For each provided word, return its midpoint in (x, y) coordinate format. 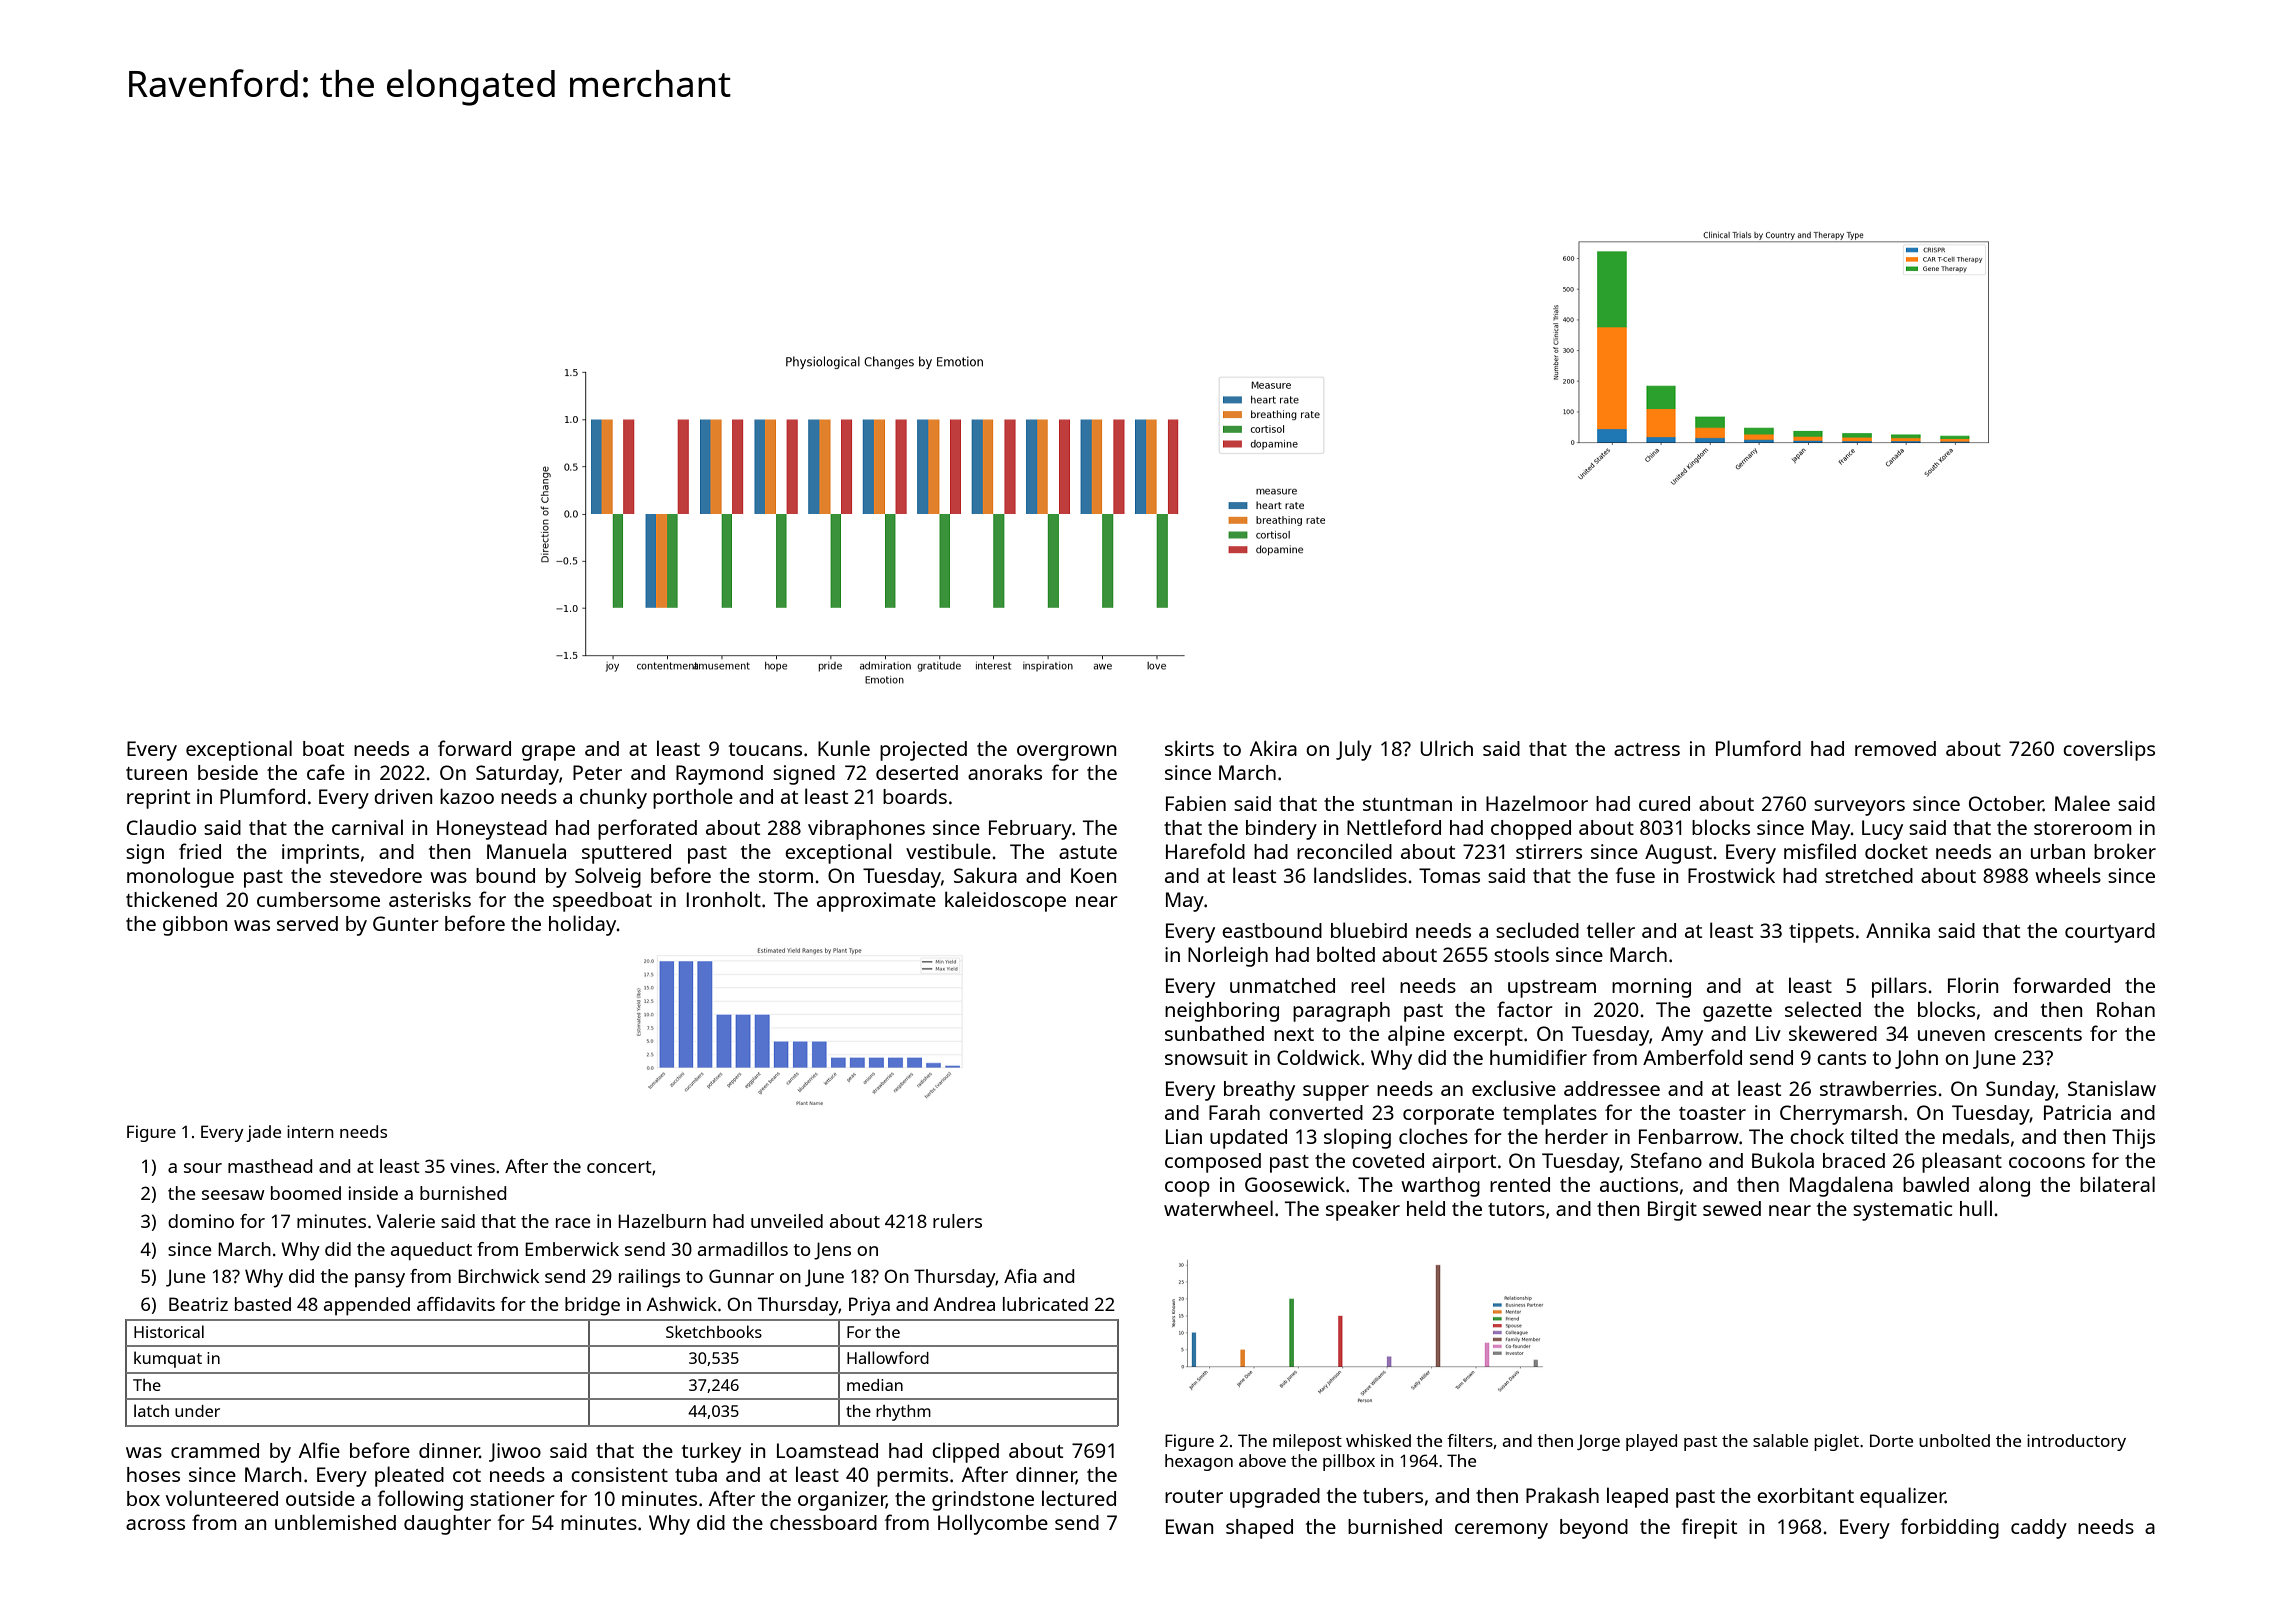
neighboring (1222, 1012)
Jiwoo (515, 1452)
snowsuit (1206, 1057)
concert (619, 1167)
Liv (1768, 1033)
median (875, 1385)
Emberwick (572, 1249)
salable (1780, 1440)
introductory (2076, 1442)
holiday (583, 925)
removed (1895, 748)
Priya (869, 1306)
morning (1651, 988)
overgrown (1066, 753)
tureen (156, 773)
